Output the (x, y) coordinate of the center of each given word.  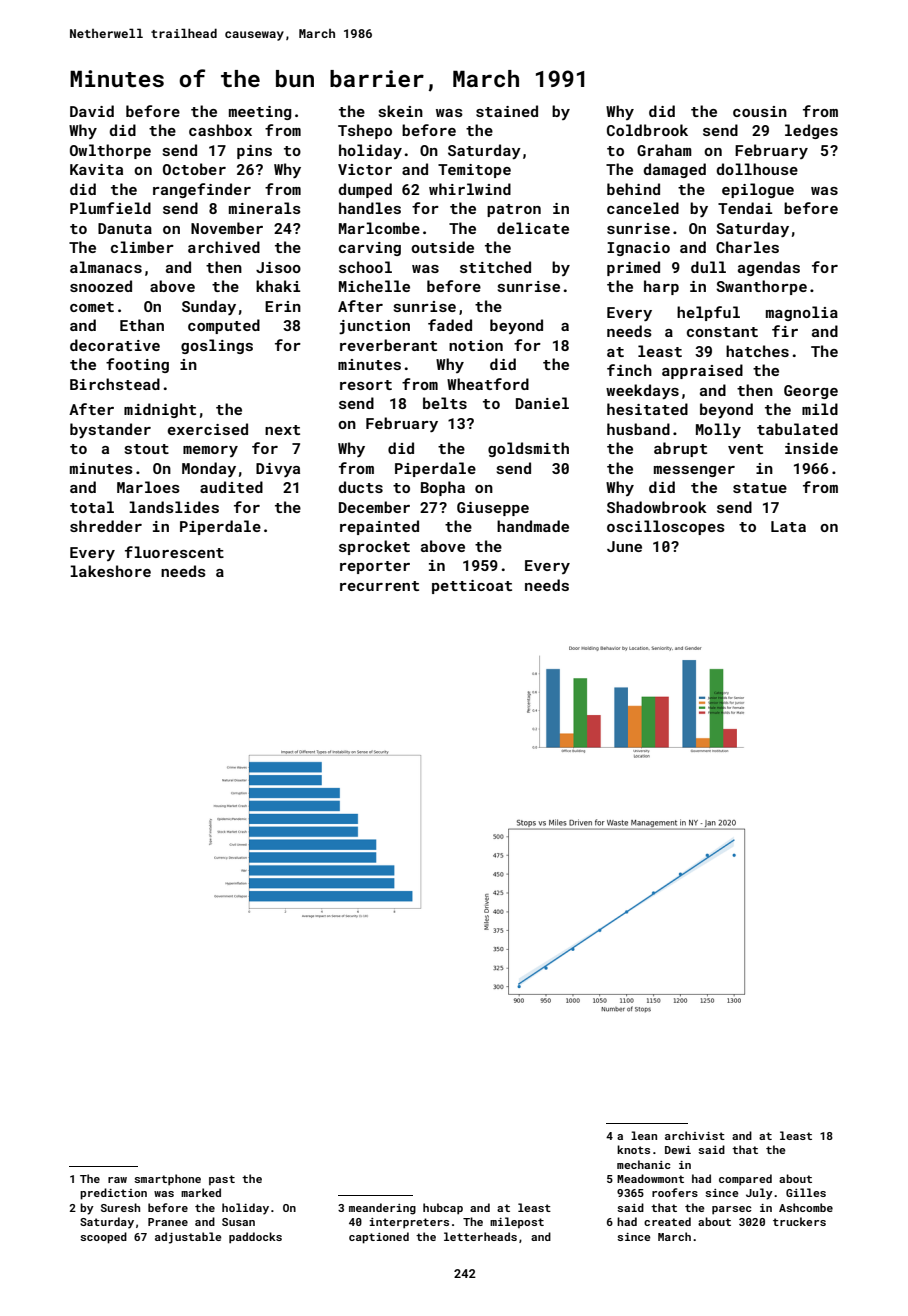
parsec (732, 1210)
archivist (695, 1135)
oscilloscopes (666, 527)
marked (201, 1192)
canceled (643, 208)
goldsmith (528, 449)
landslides (174, 507)
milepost (517, 1223)
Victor (365, 169)
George (811, 392)
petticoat (472, 587)
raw (117, 1180)
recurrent (379, 586)
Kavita (96, 169)
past (222, 1180)
